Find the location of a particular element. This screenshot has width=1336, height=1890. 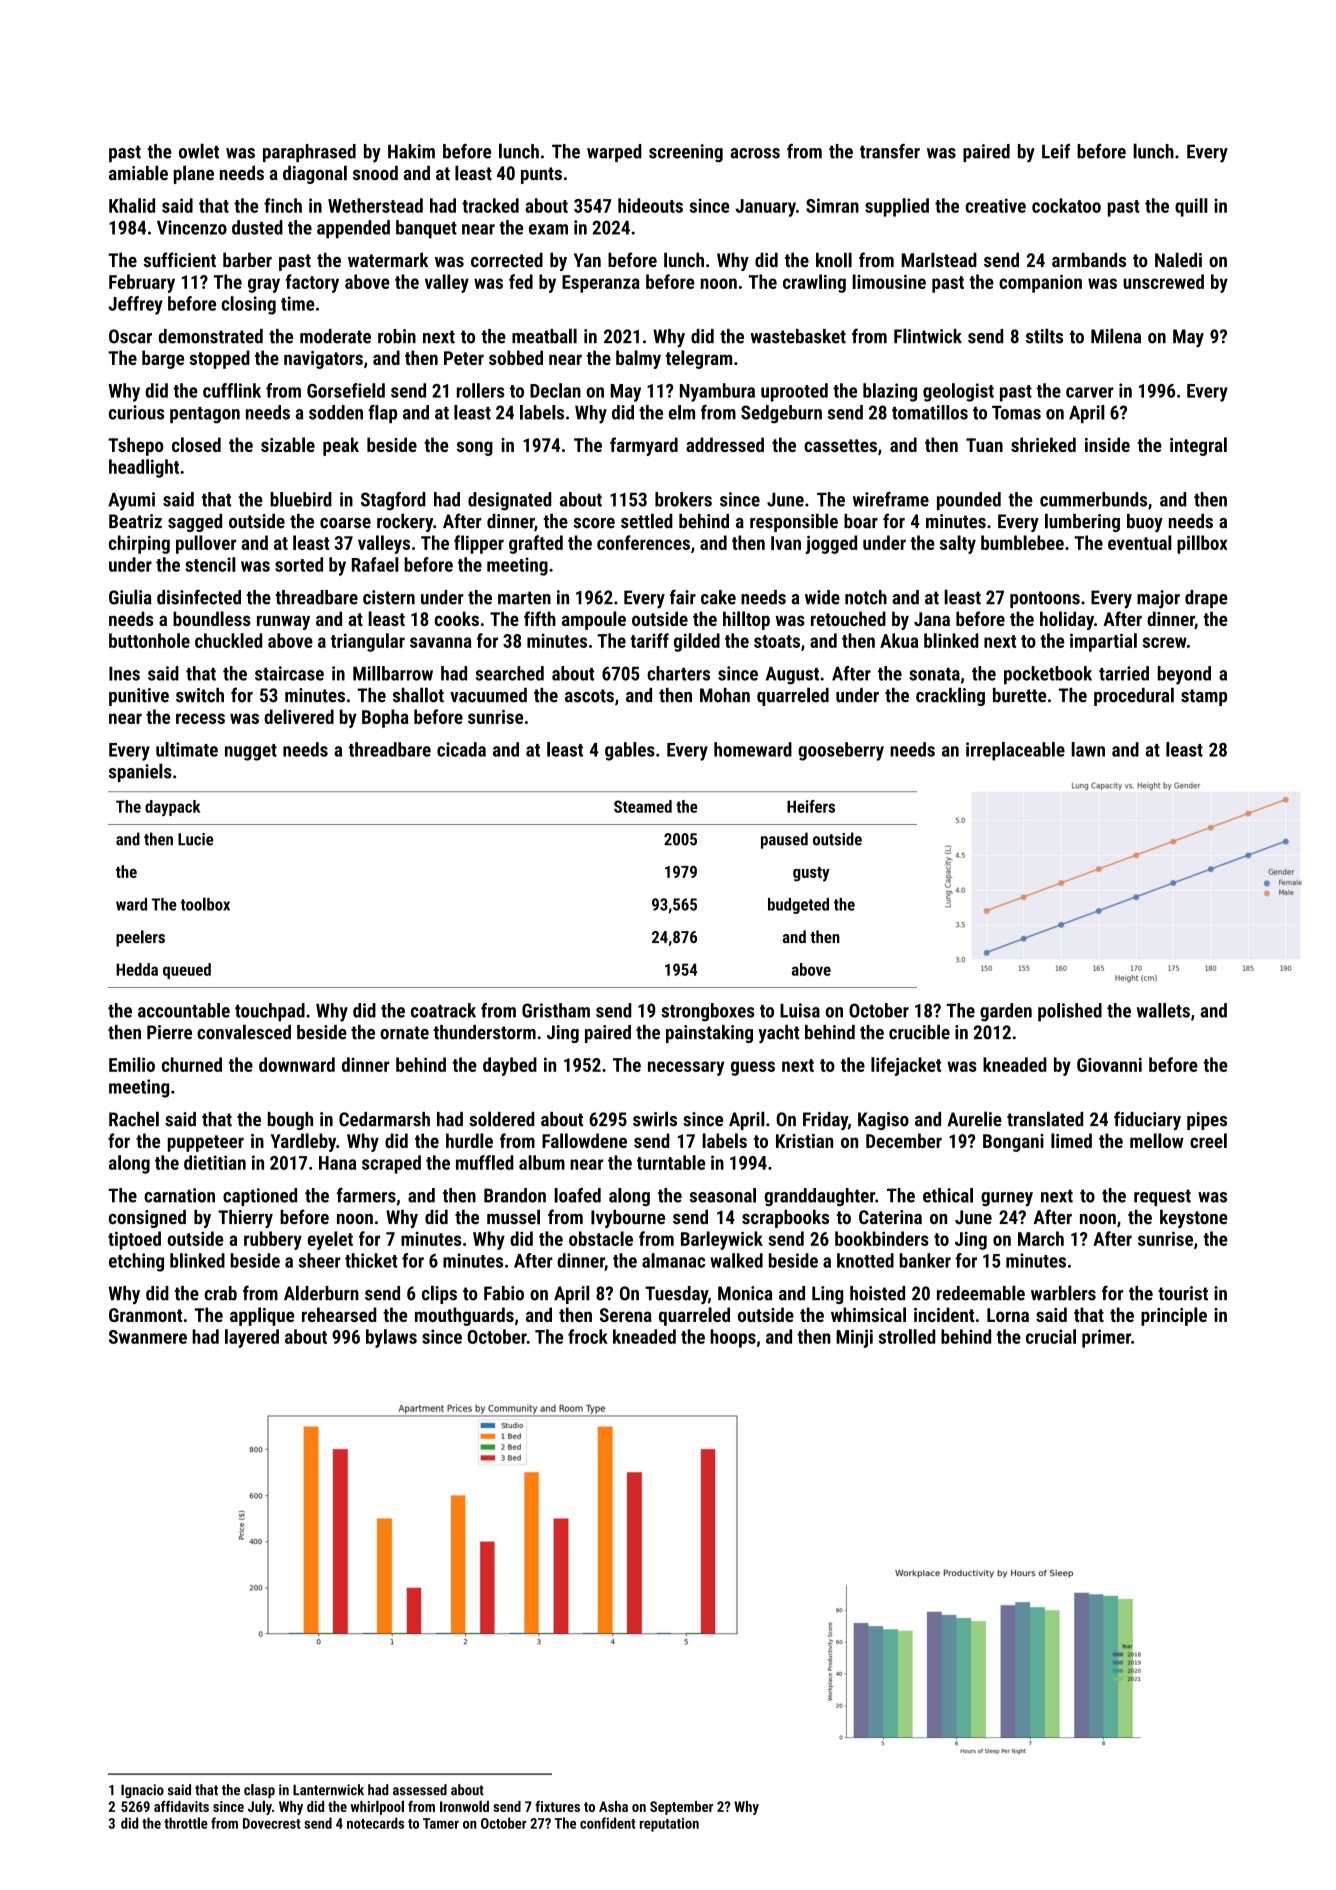

Leif is located at coordinates (1056, 151).
